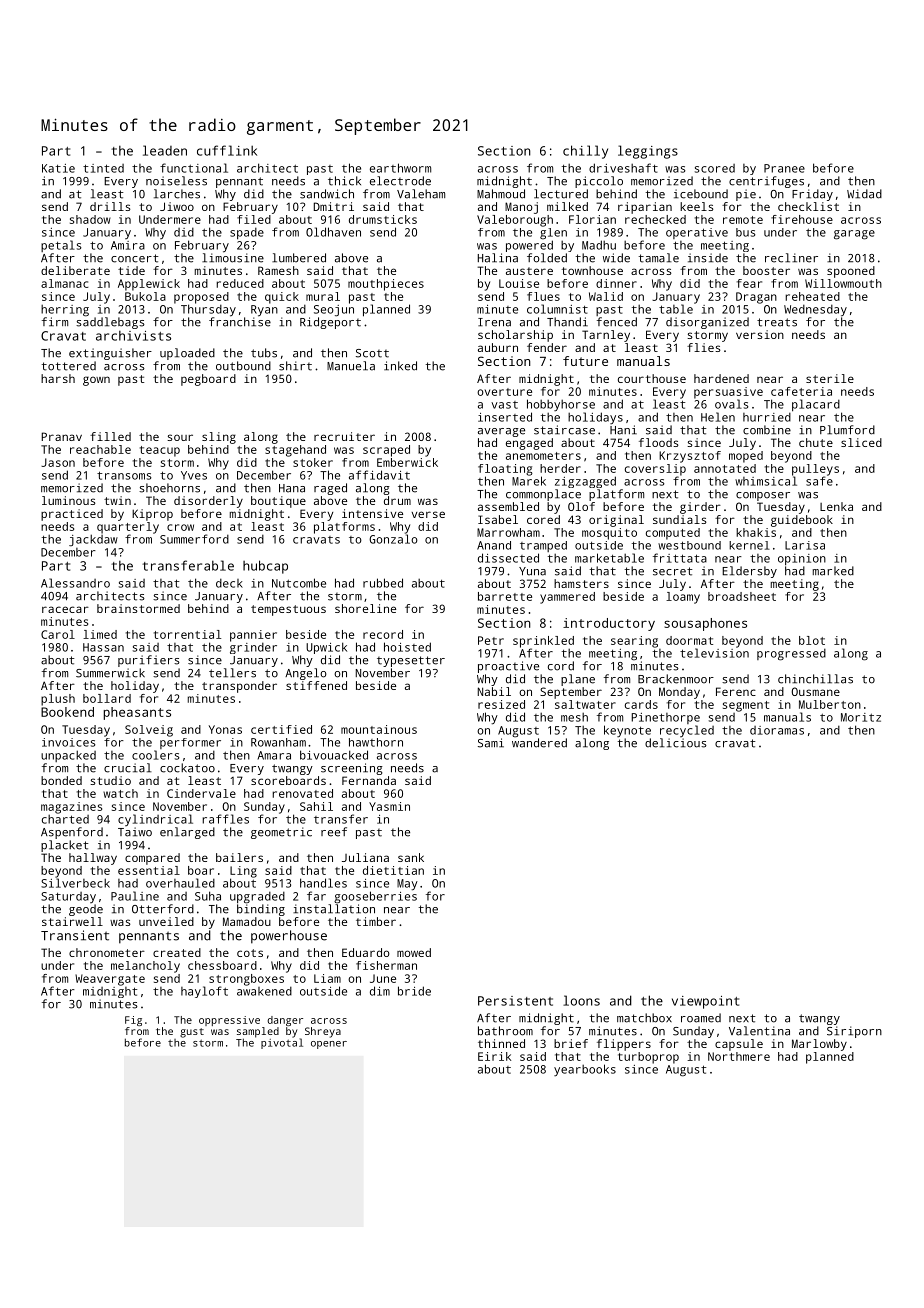 Image resolution: width=924 pixels, height=1308 pixels. I want to click on teacup, so click(160, 451).
